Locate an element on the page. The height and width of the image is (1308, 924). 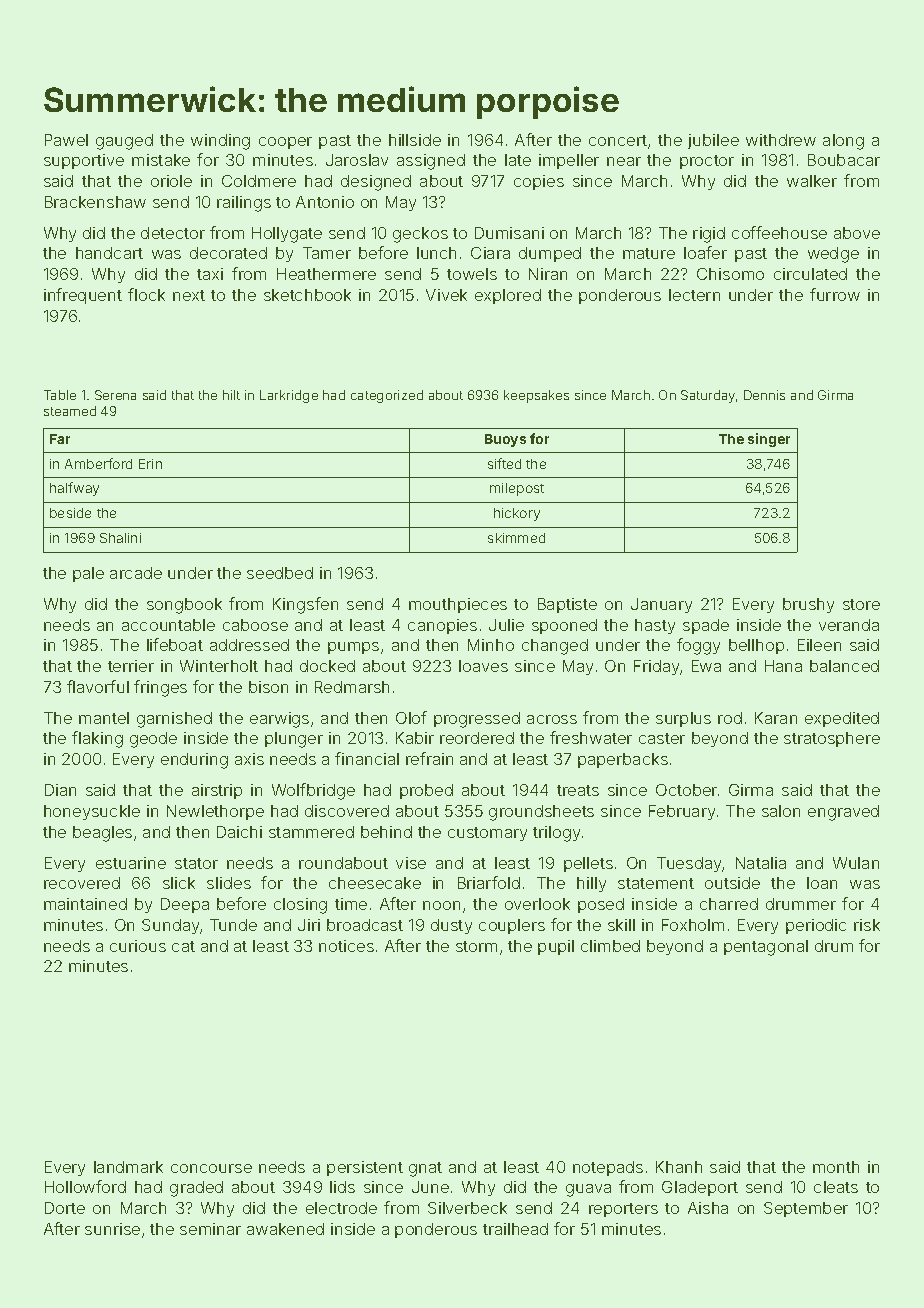
couplers is located at coordinates (512, 926).
